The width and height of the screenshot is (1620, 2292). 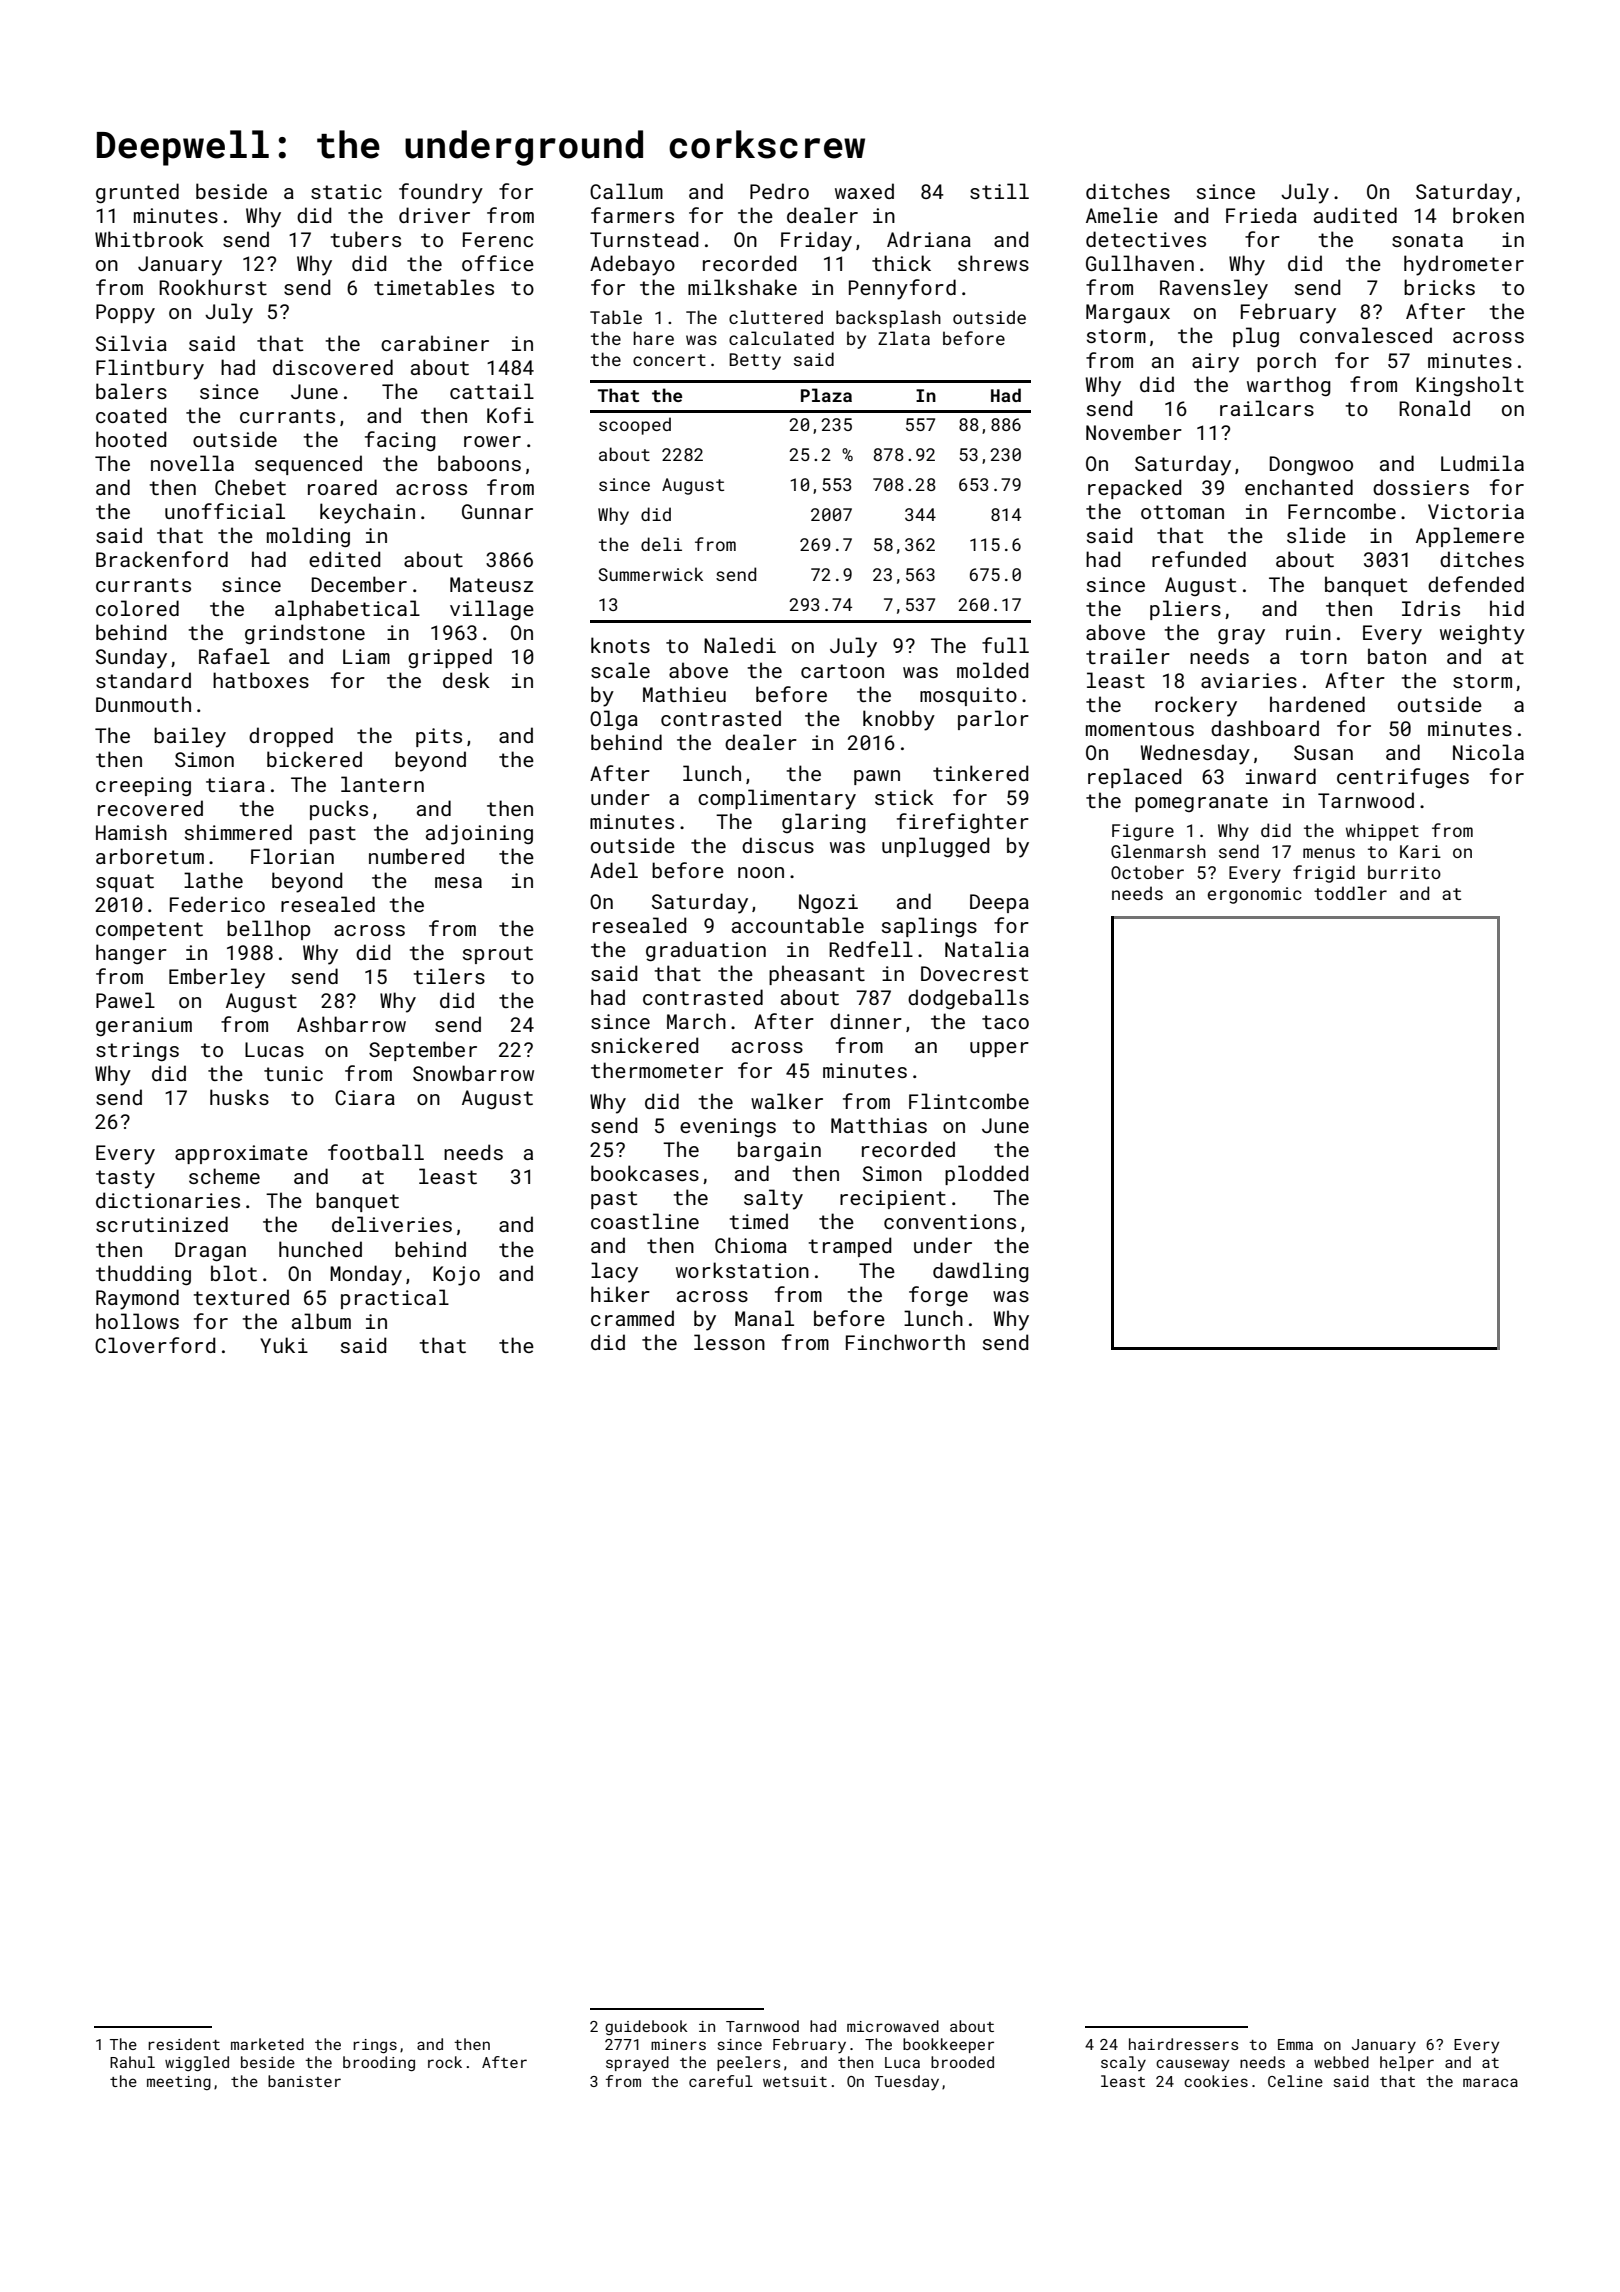 I want to click on toddler, so click(x=1350, y=893).
